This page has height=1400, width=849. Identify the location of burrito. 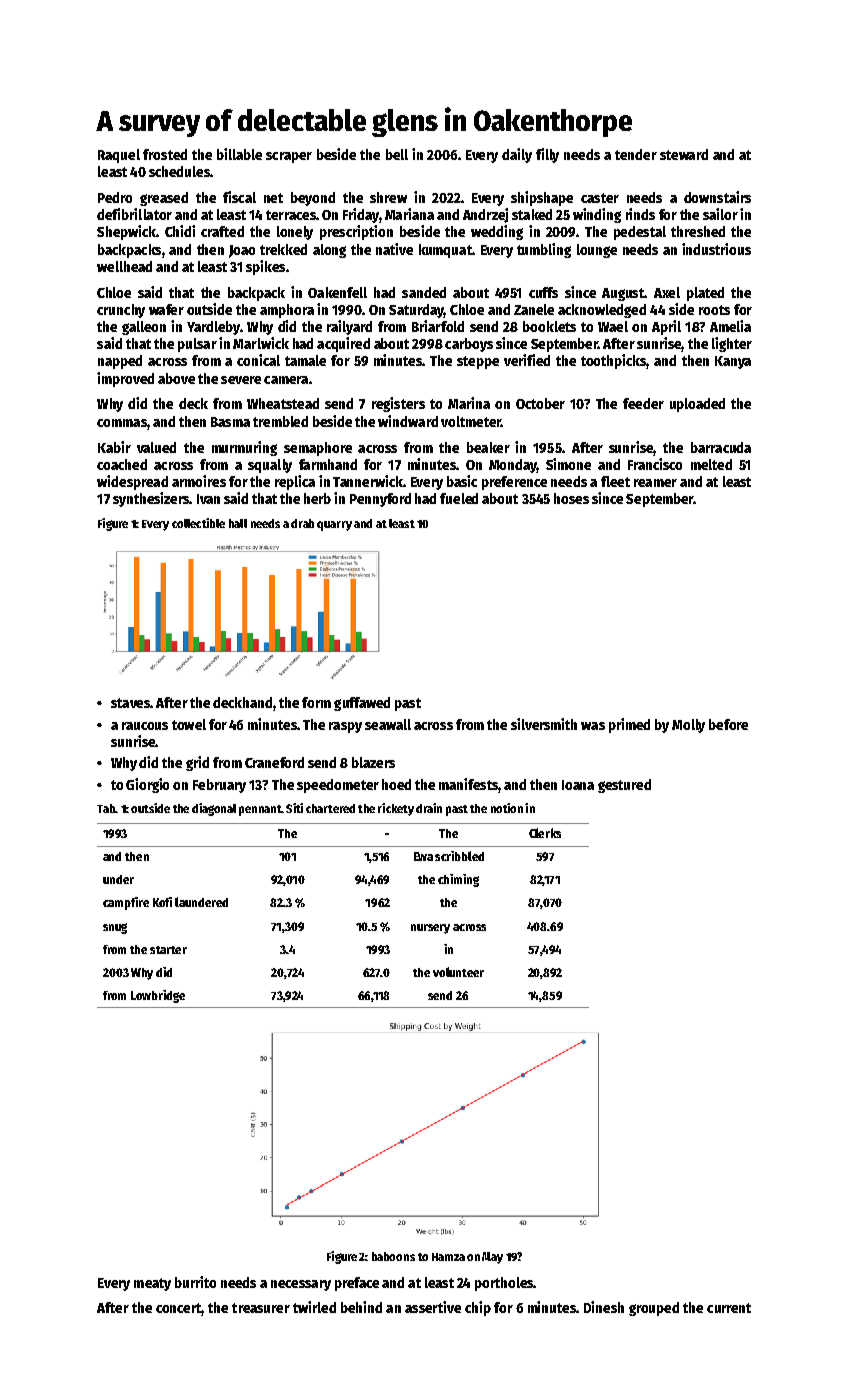
(195, 1282).
